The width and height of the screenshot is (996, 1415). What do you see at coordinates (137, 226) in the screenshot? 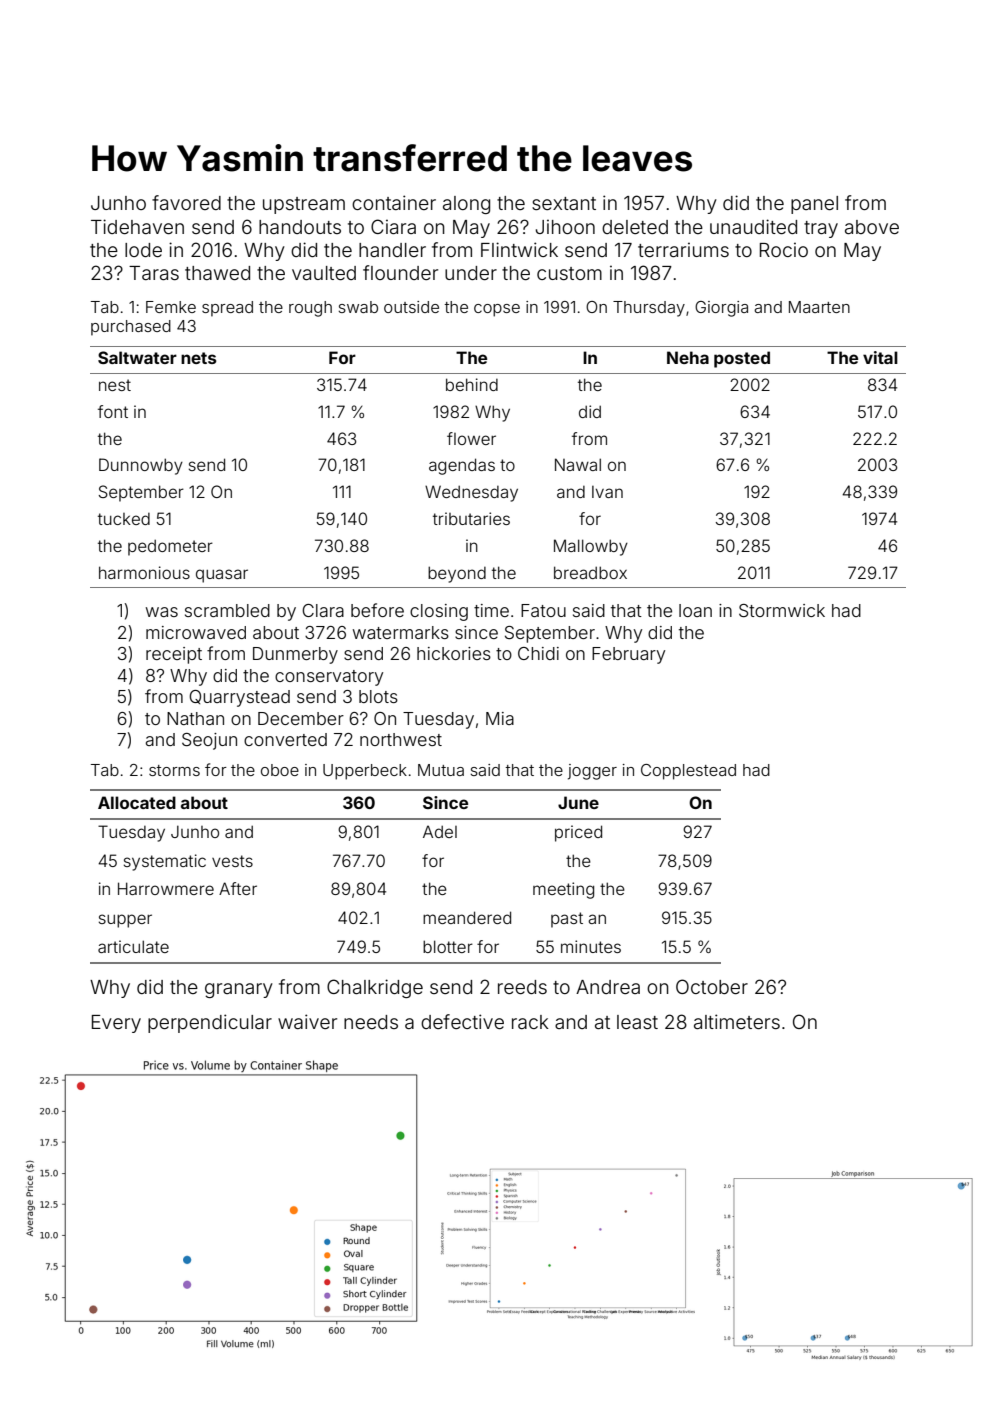
I see `Tidehaven` at bounding box center [137, 226].
